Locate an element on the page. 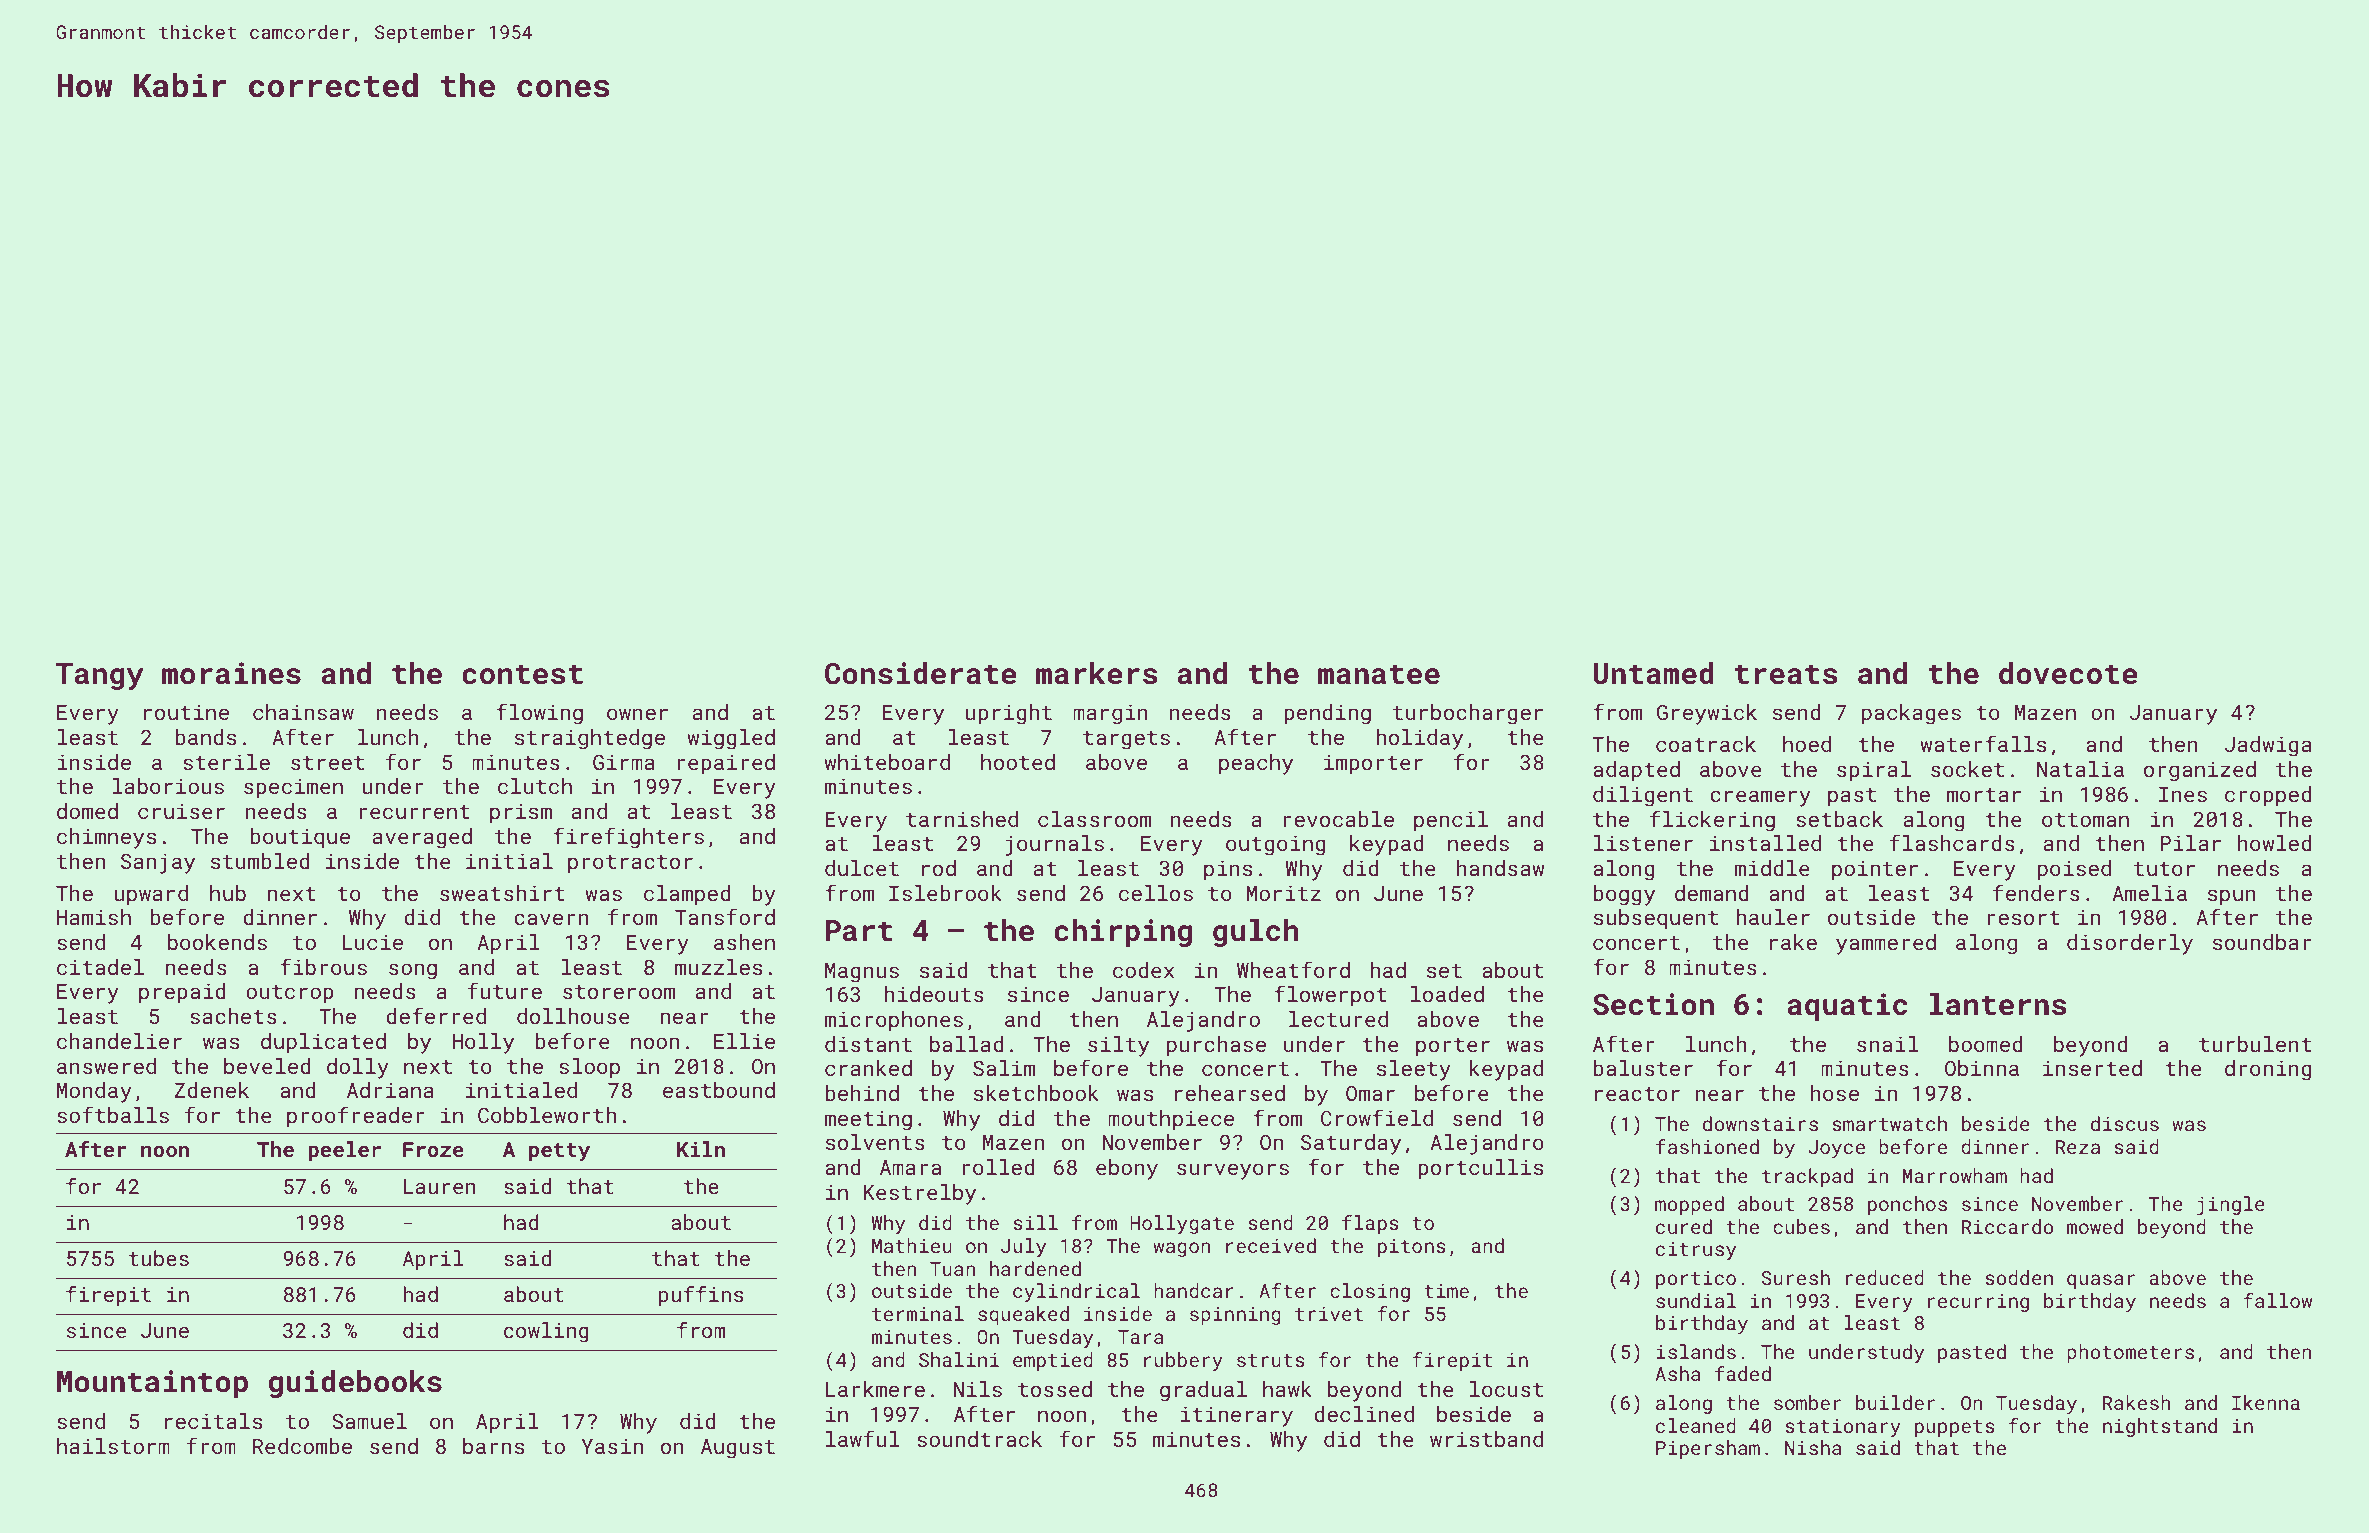 Image resolution: width=2369 pixels, height=1533 pixels. sweatshirt is located at coordinates (502, 893).
